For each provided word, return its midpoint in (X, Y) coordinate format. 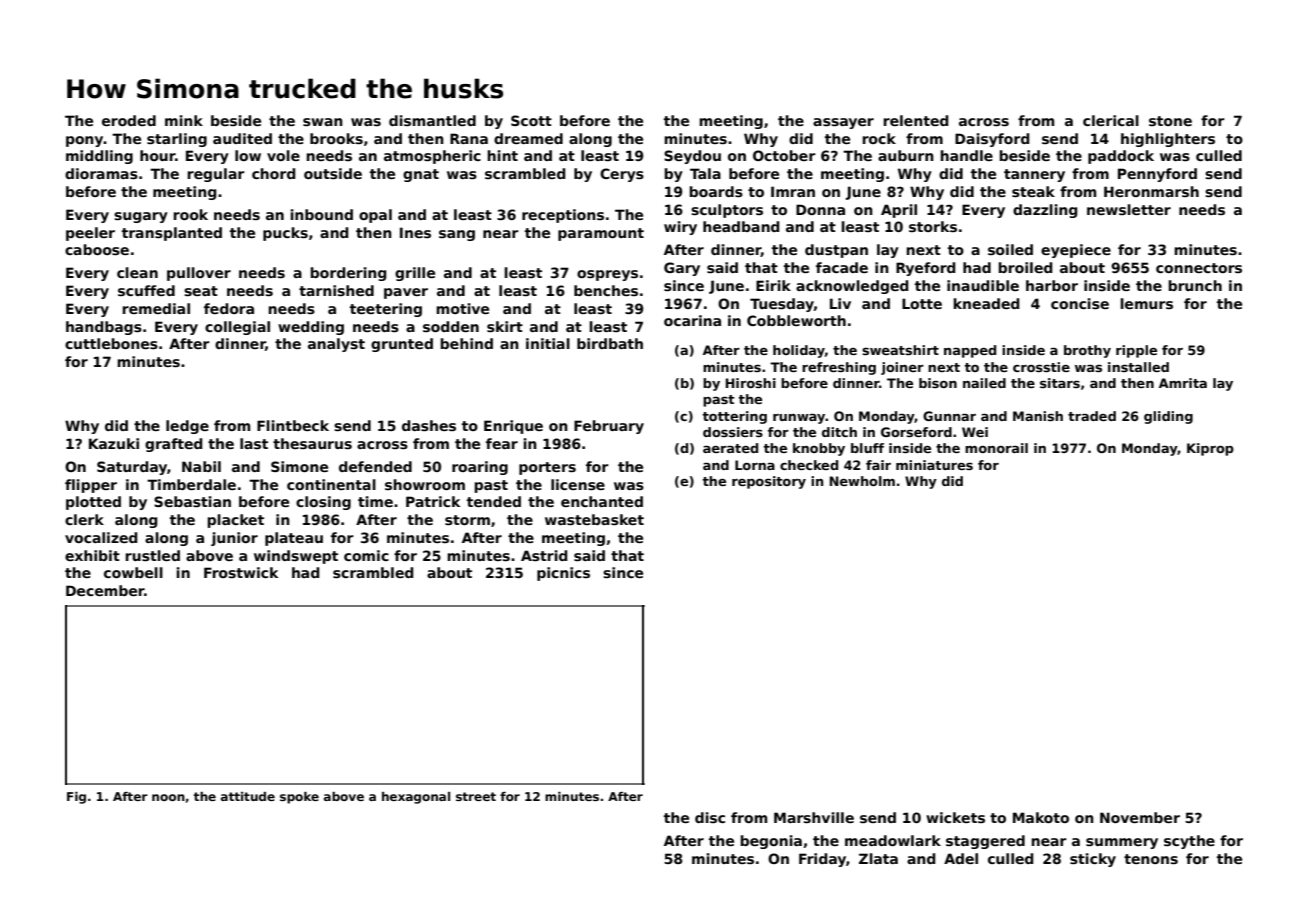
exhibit (92, 555)
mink (184, 120)
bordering (348, 274)
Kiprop (1210, 449)
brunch (1195, 285)
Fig (76, 798)
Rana (469, 138)
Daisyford (992, 140)
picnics (563, 574)
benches (606, 290)
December (105, 590)
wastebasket (594, 519)
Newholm (862, 481)
